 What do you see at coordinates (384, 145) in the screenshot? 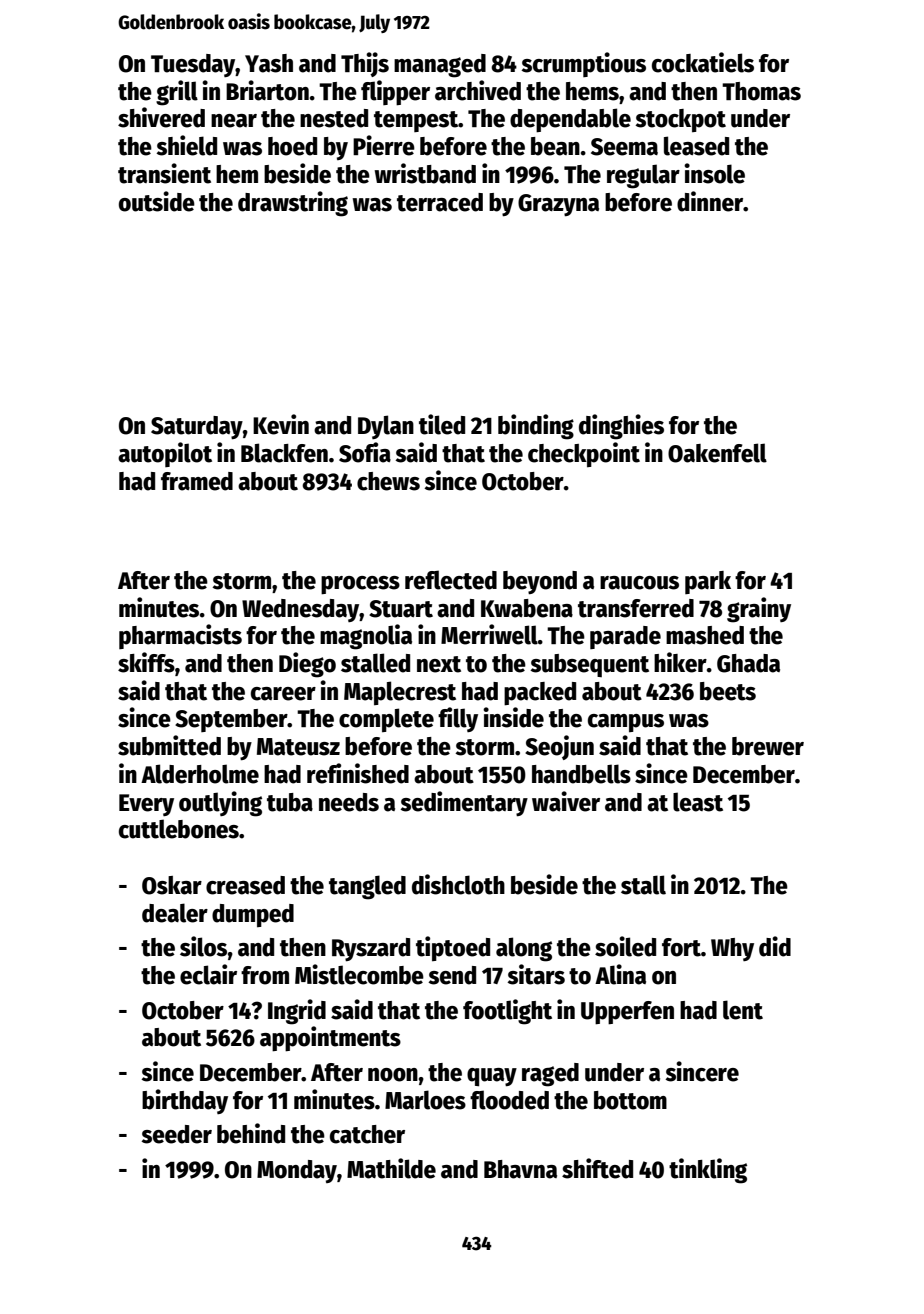
I see `Pierre` at bounding box center [384, 145].
